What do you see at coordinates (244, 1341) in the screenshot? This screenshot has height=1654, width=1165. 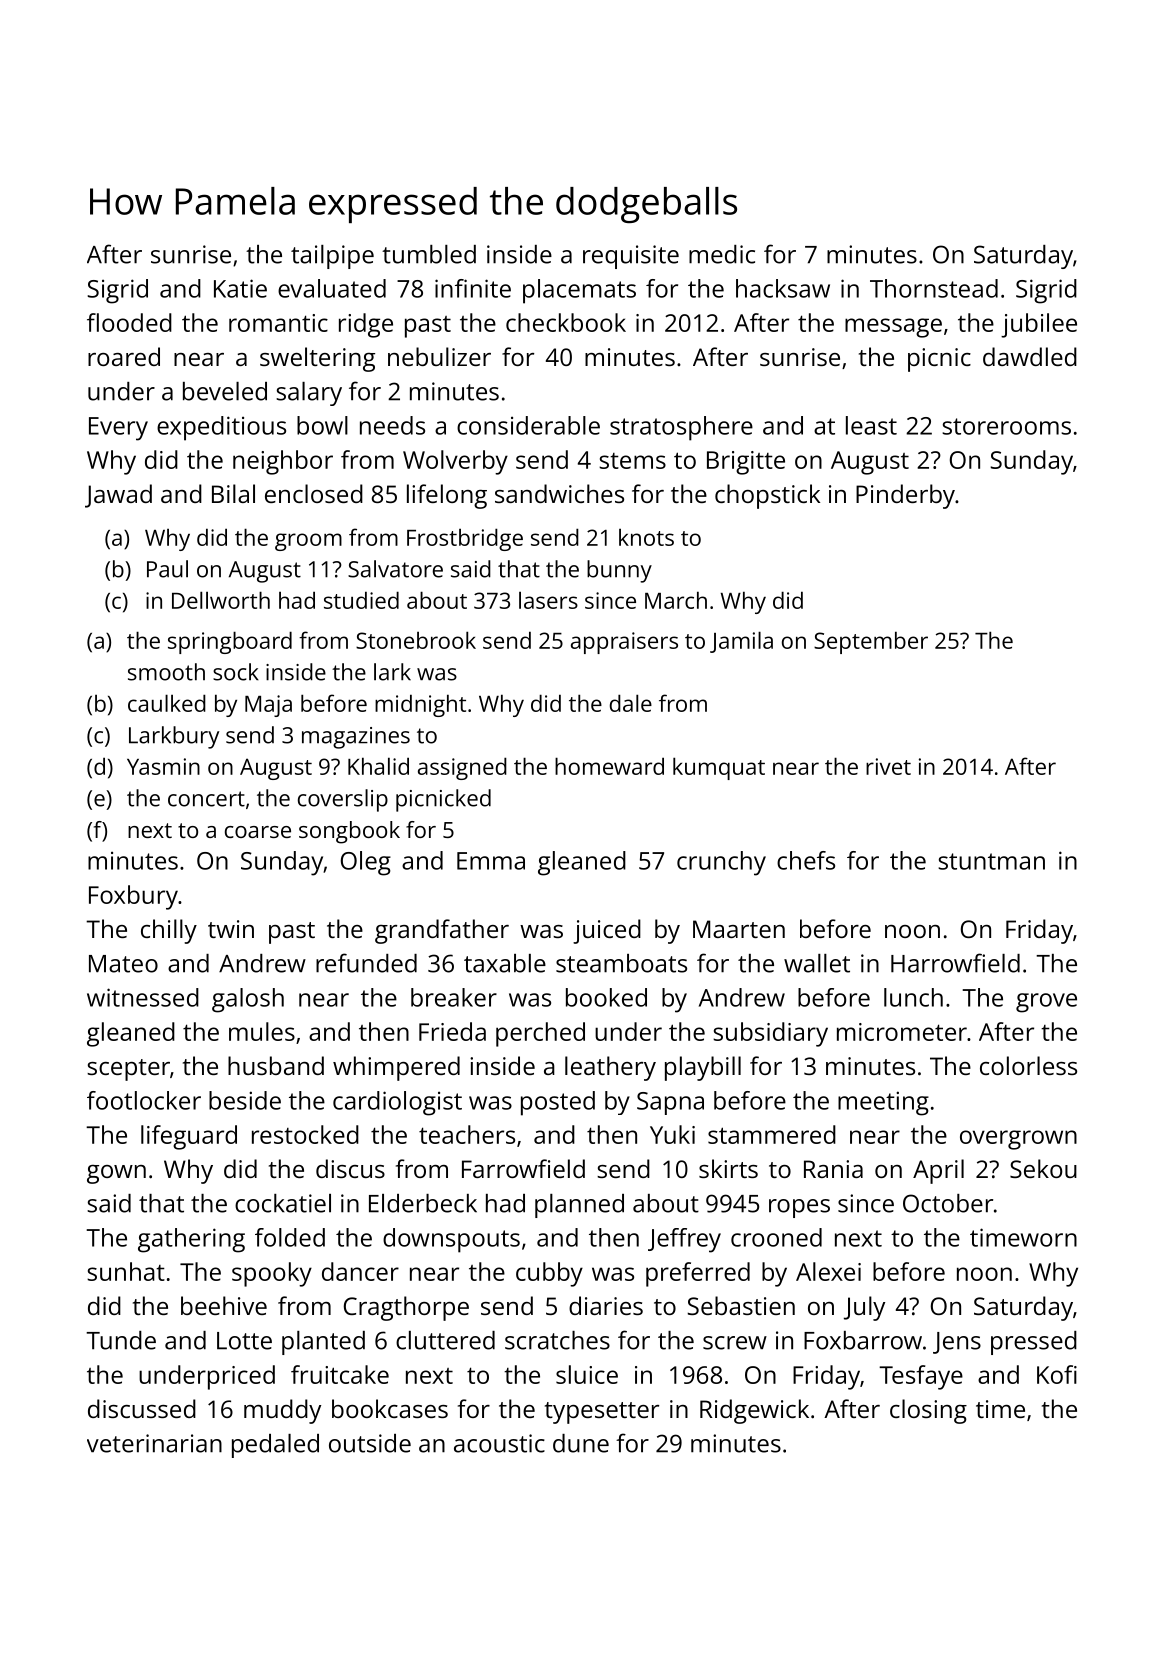 I see `Lotte` at bounding box center [244, 1341].
